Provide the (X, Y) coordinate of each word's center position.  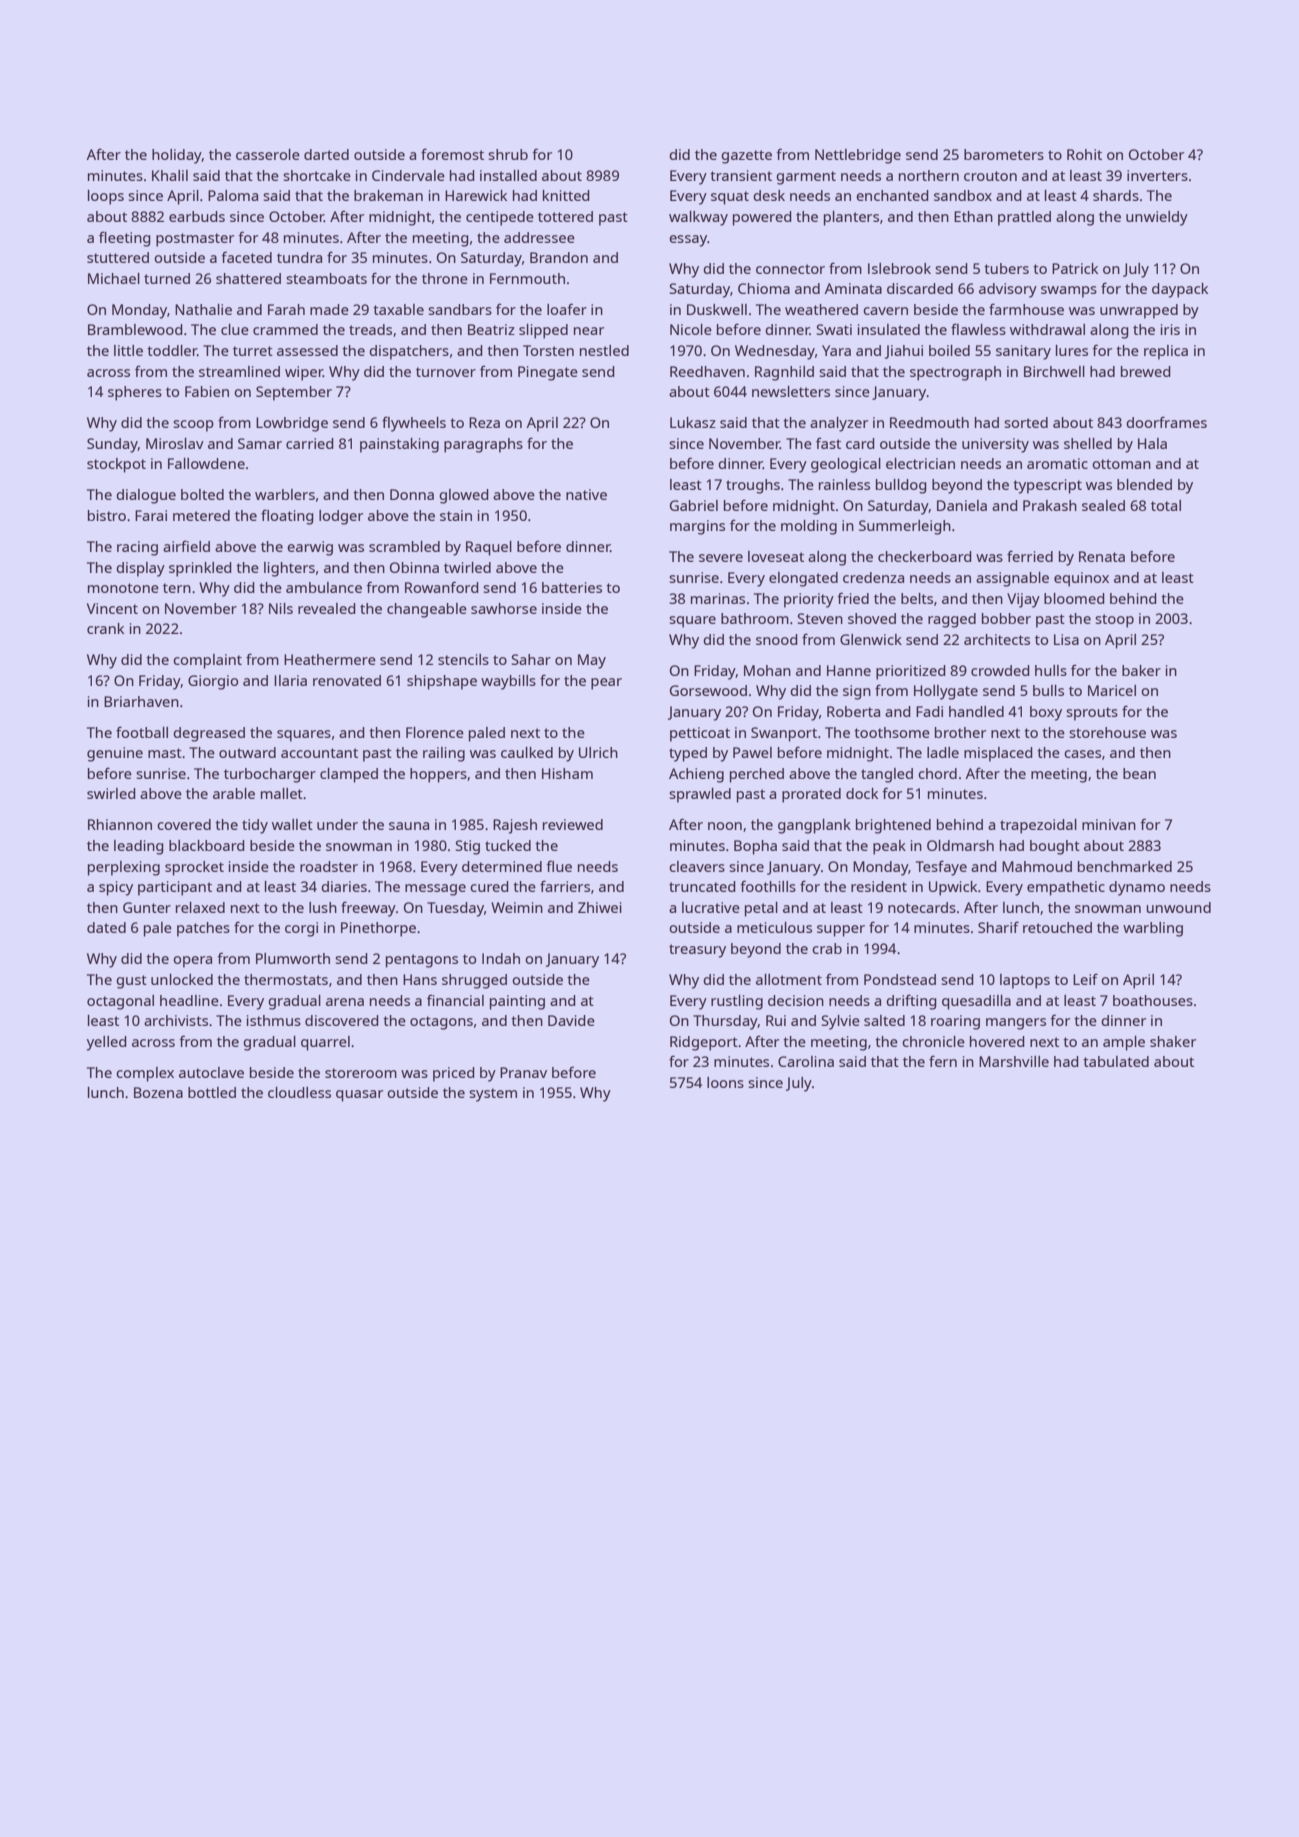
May (592, 661)
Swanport (784, 734)
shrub (508, 154)
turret (253, 351)
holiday (177, 156)
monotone (123, 588)
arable (234, 793)
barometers (1004, 154)
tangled (887, 775)
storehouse (1107, 732)
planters (851, 218)
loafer (567, 309)
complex (145, 1074)
